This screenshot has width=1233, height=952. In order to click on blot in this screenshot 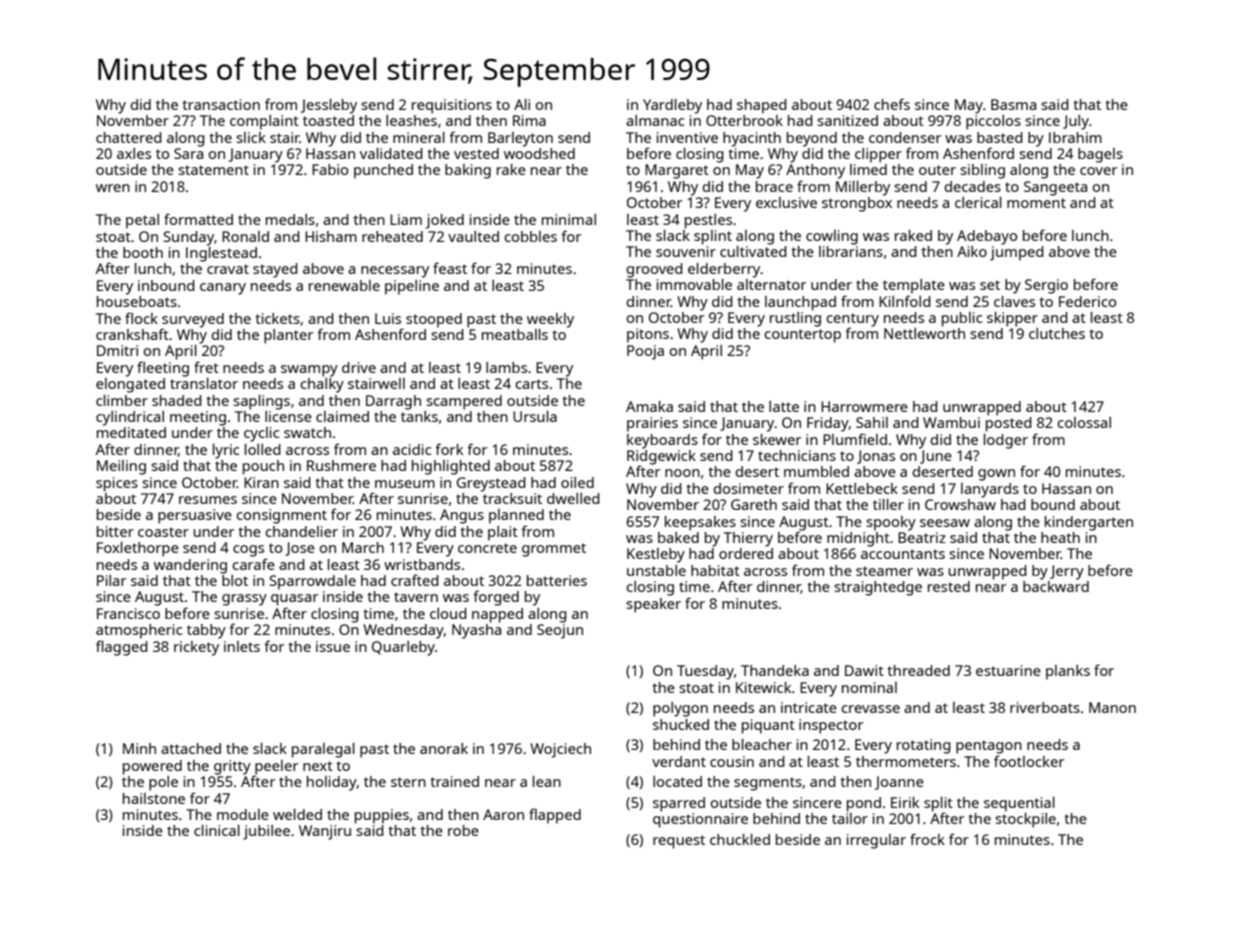, I will do `click(235, 580)`.
